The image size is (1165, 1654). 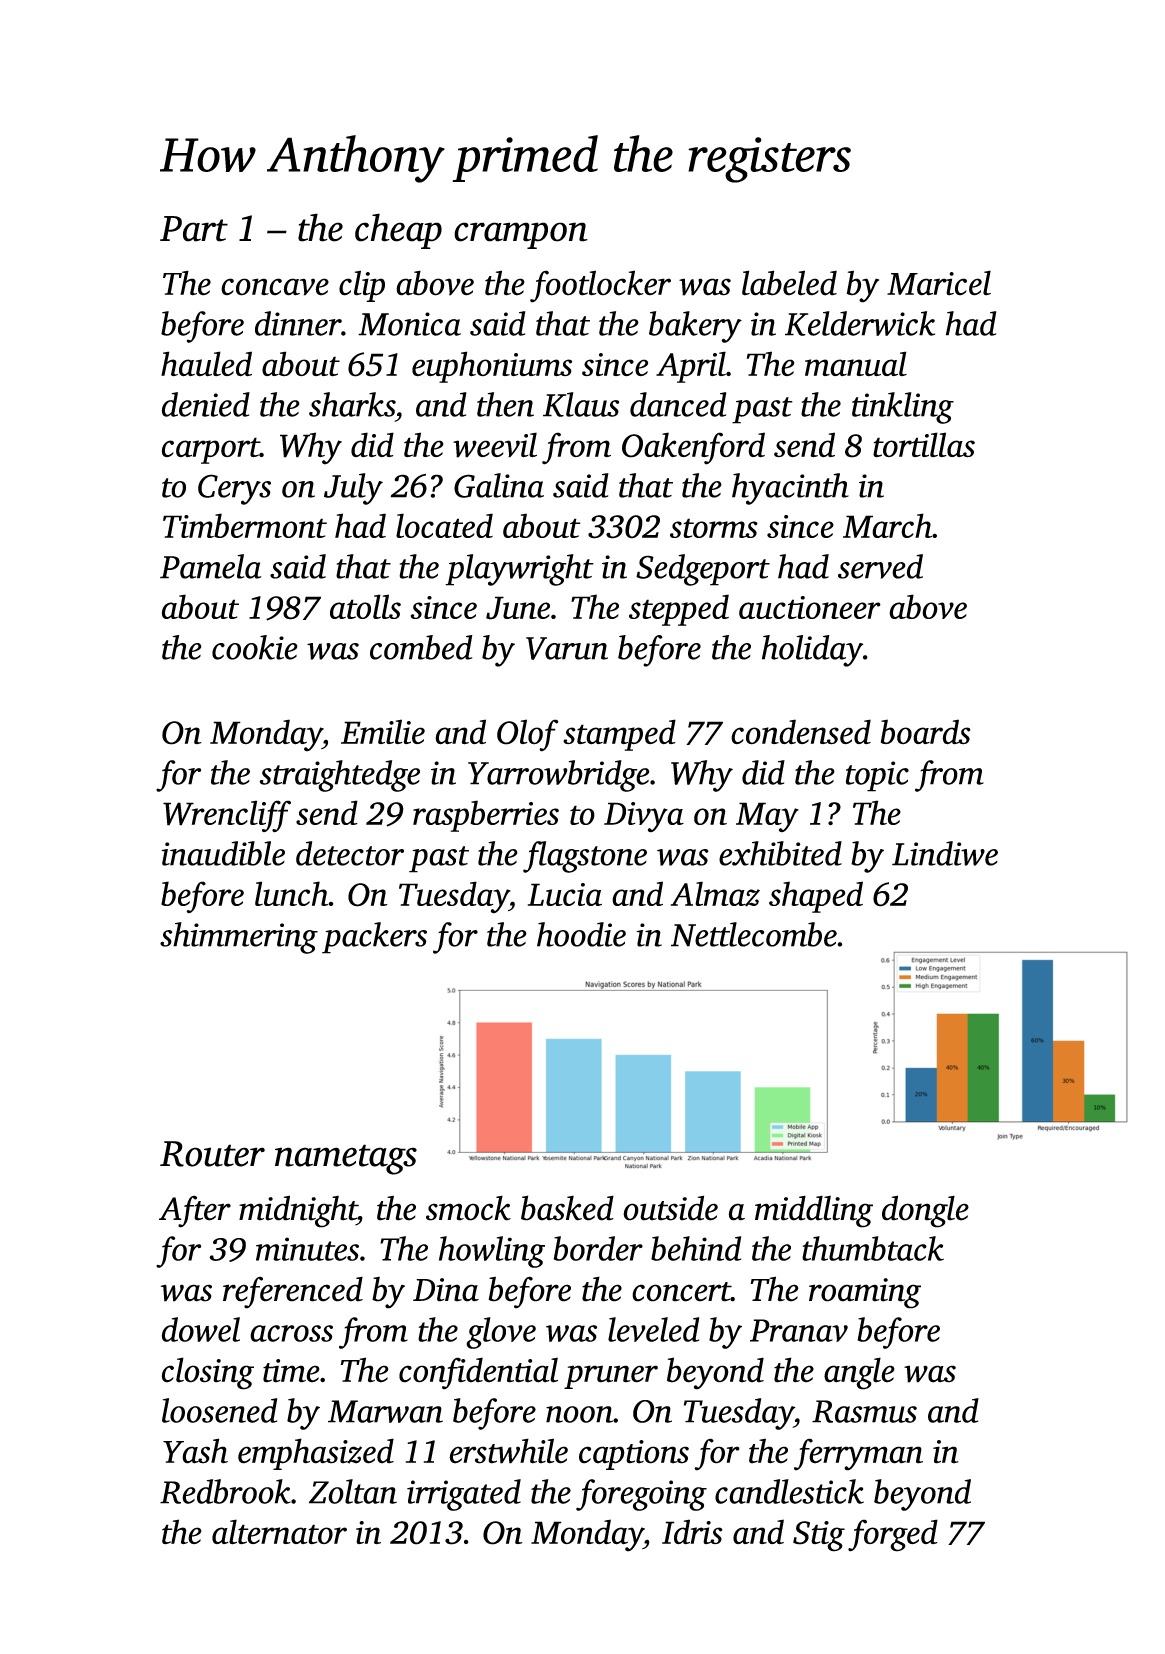 I want to click on shimmering, so click(x=239, y=938).
